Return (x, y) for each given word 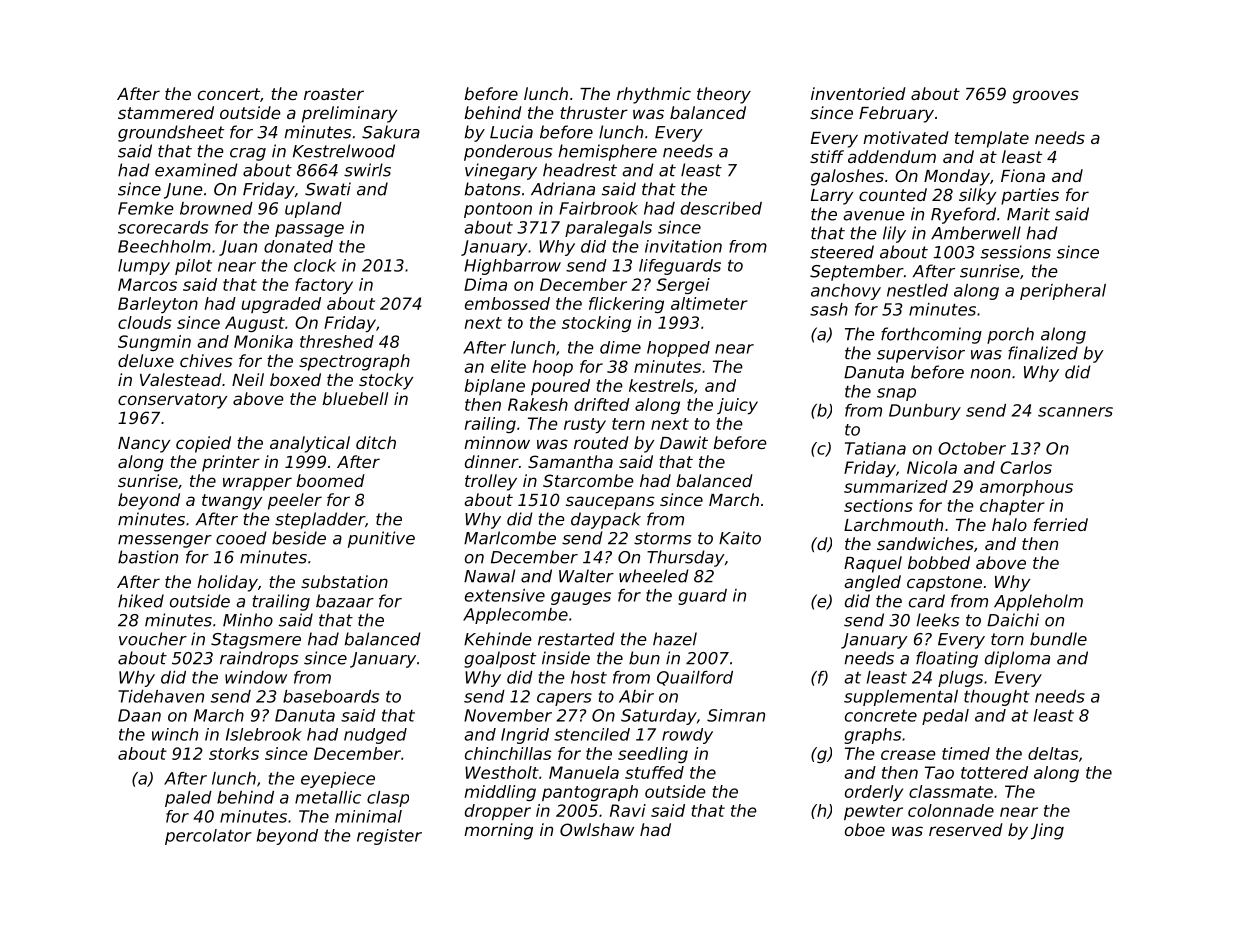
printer (231, 463)
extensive (505, 595)
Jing (1047, 831)
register (389, 837)
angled (872, 583)
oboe (865, 829)
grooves (1046, 97)
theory (724, 95)
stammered (166, 112)
